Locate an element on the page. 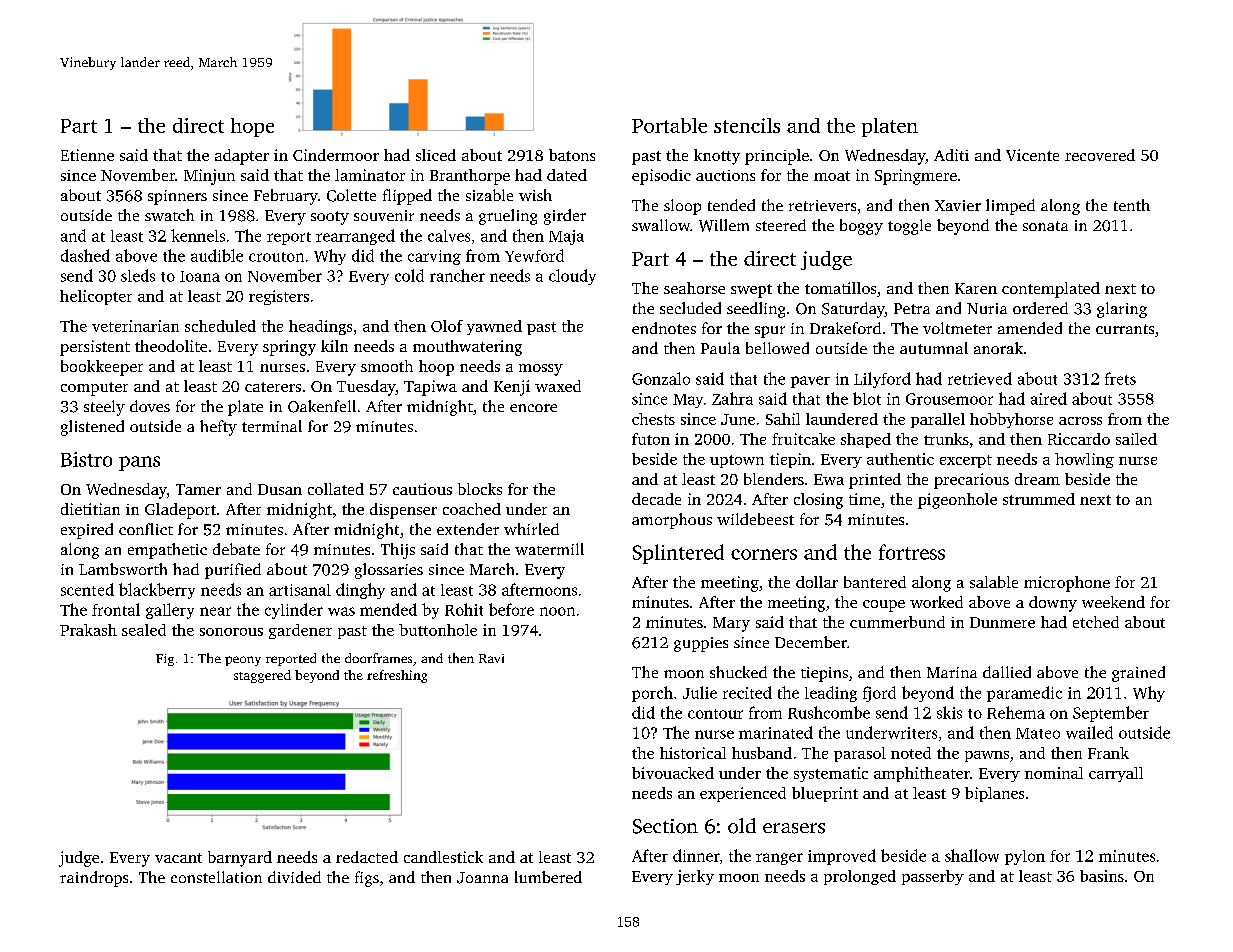 This image has width=1233, height=952. sliced is located at coordinates (436, 155).
